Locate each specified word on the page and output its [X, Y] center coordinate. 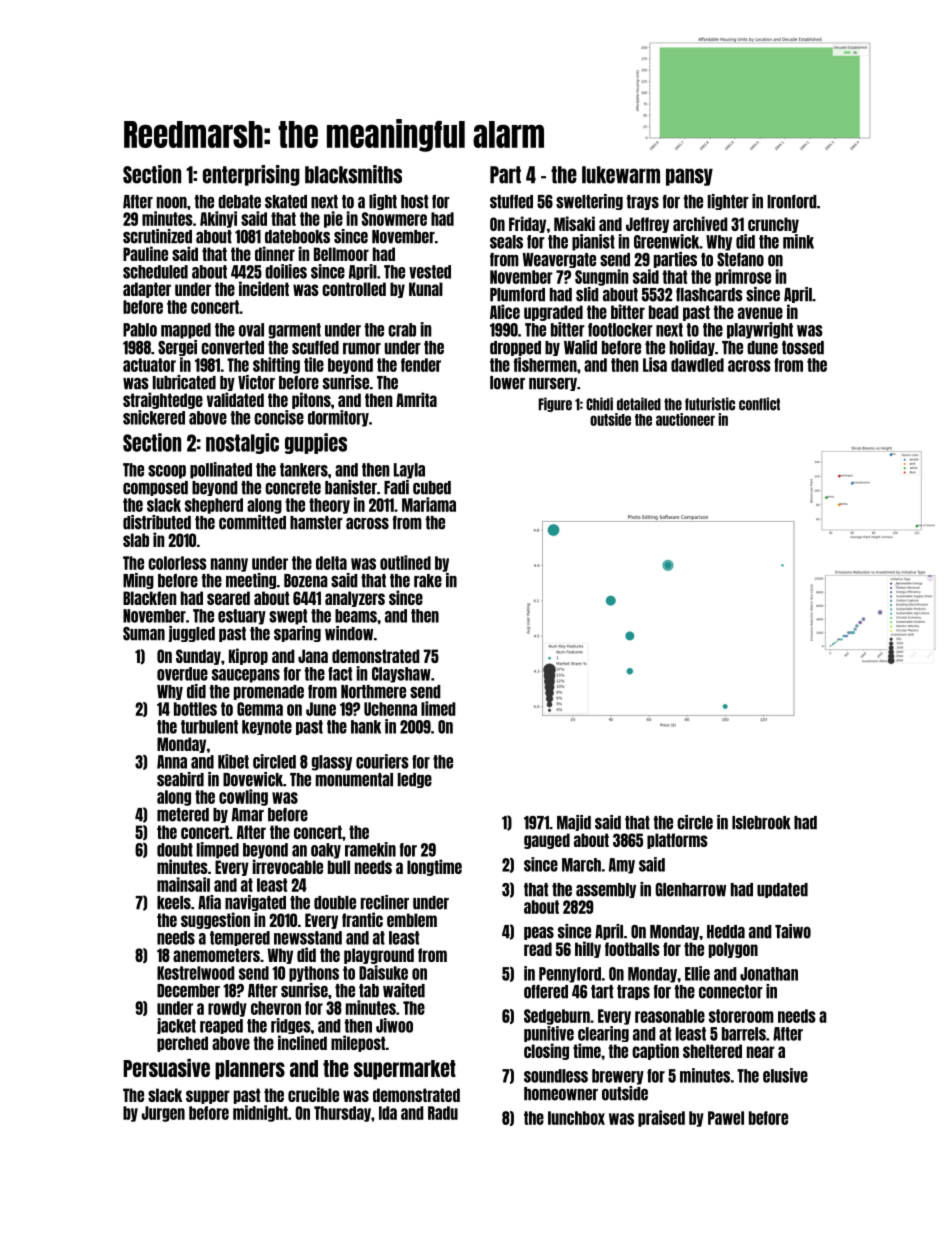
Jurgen [163, 1114]
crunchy [773, 225]
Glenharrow [690, 890]
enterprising [251, 175]
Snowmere [394, 219]
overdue [182, 674]
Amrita [416, 399]
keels [174, 903]
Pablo [140, 330]
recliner [385, 902]
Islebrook [761, 823]
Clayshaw [401, 675]
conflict [759, 404]
